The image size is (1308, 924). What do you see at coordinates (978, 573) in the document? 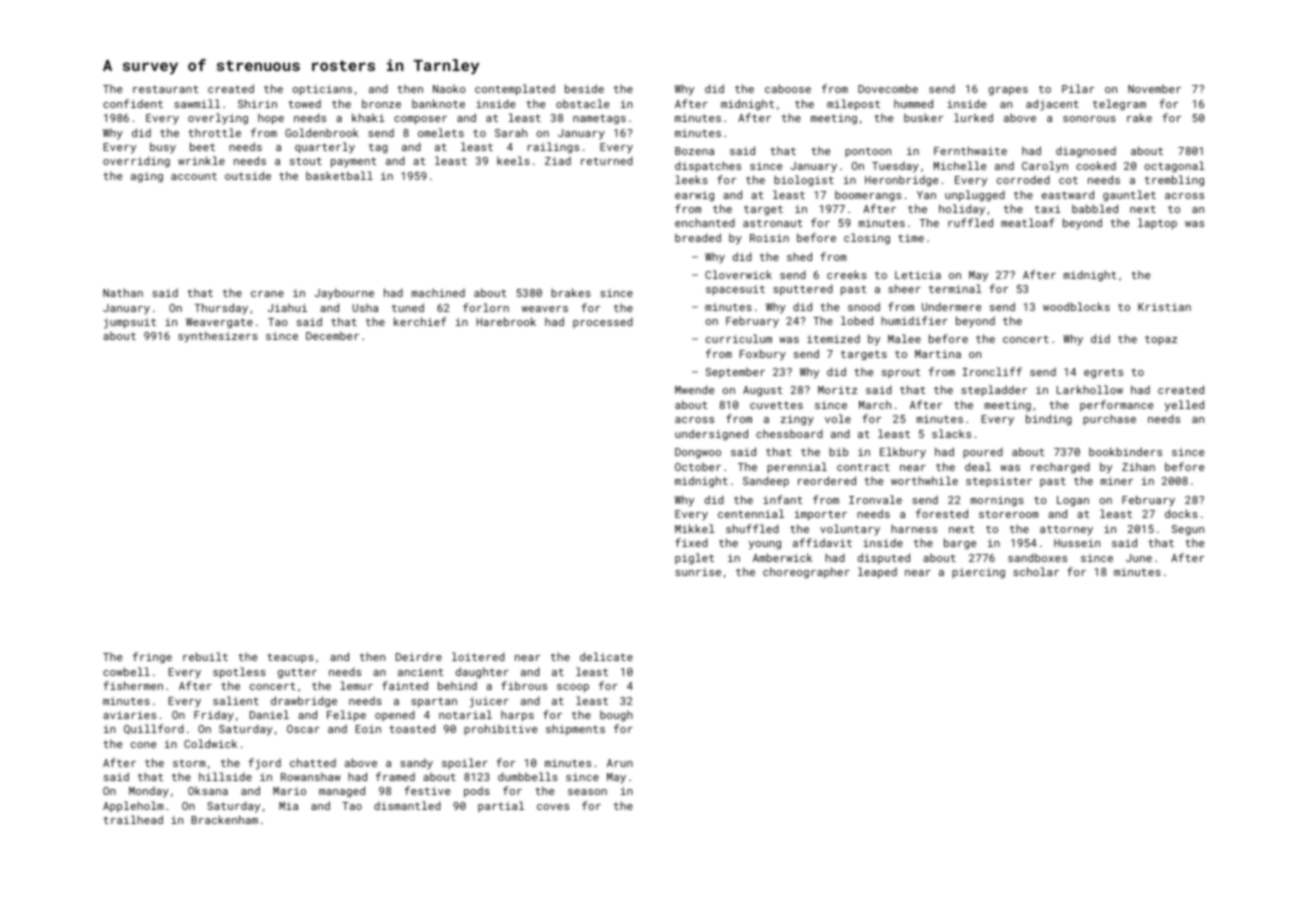
I see `piercing` at bounding box center [978, 573].
